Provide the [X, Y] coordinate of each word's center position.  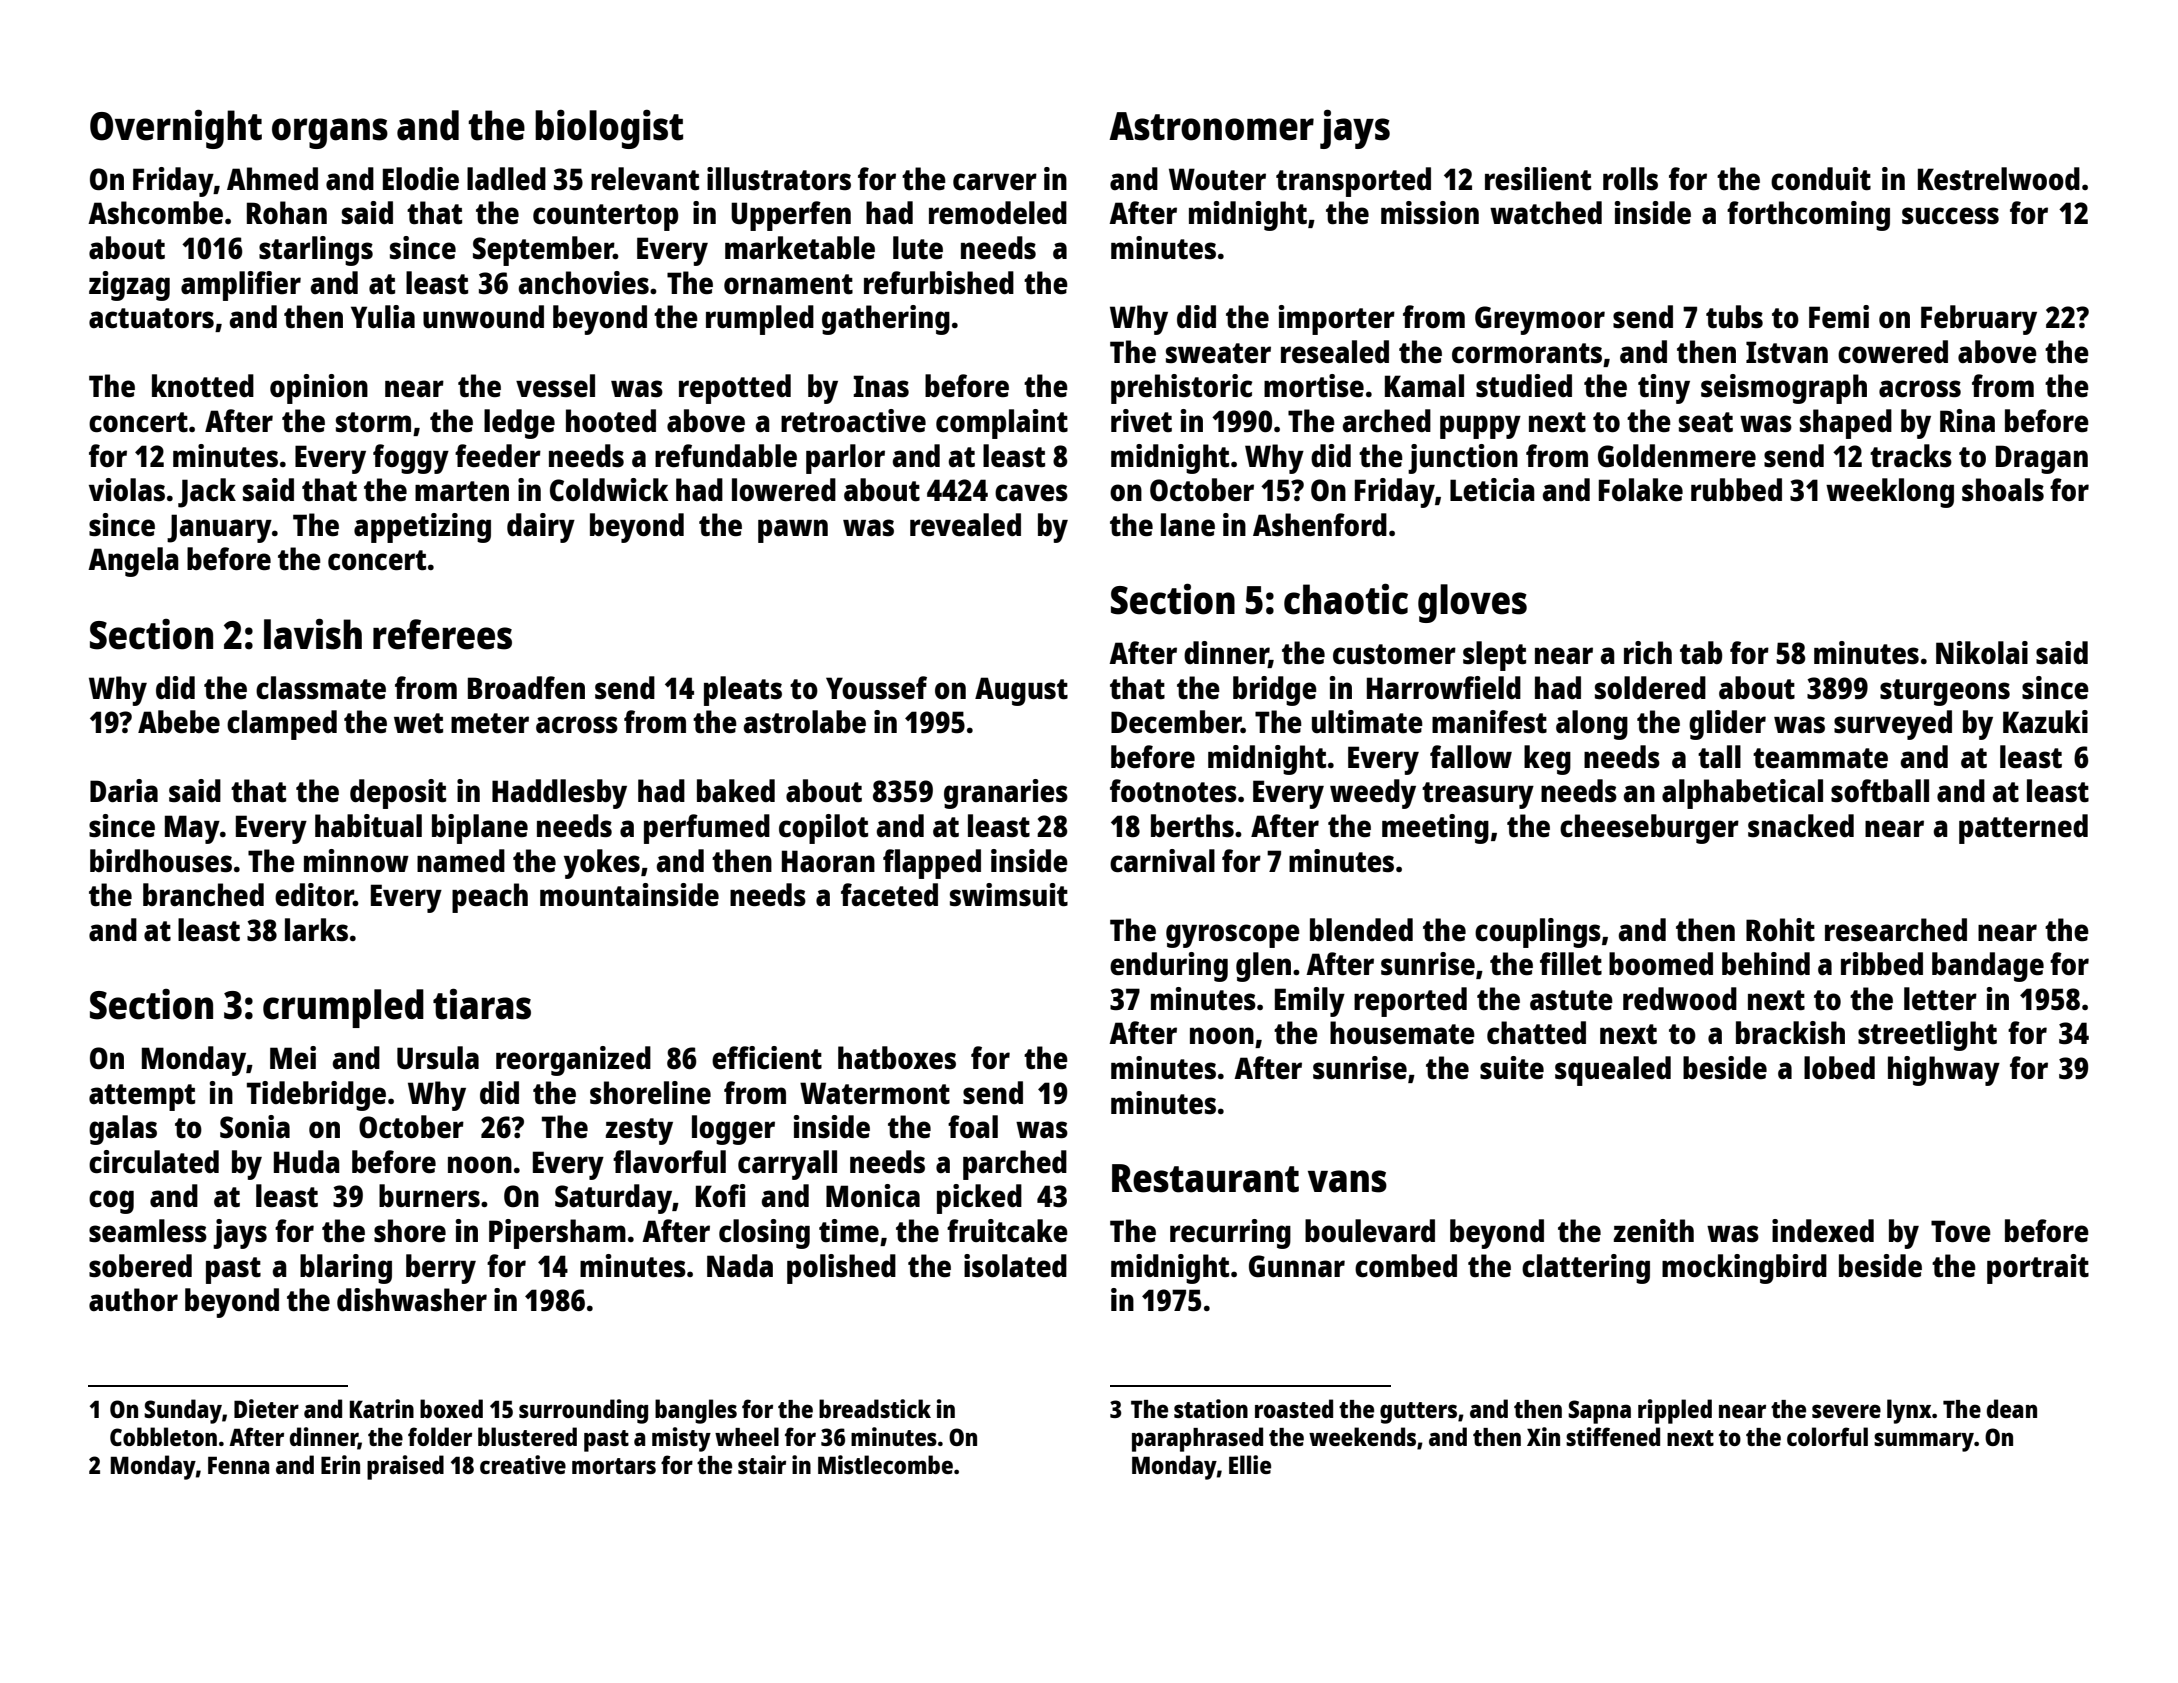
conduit [1821, 178]
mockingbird [1744, 1269]
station [1211, 1408]
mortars [614, 1466]
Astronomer [1211, 126]
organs [330, 133]
